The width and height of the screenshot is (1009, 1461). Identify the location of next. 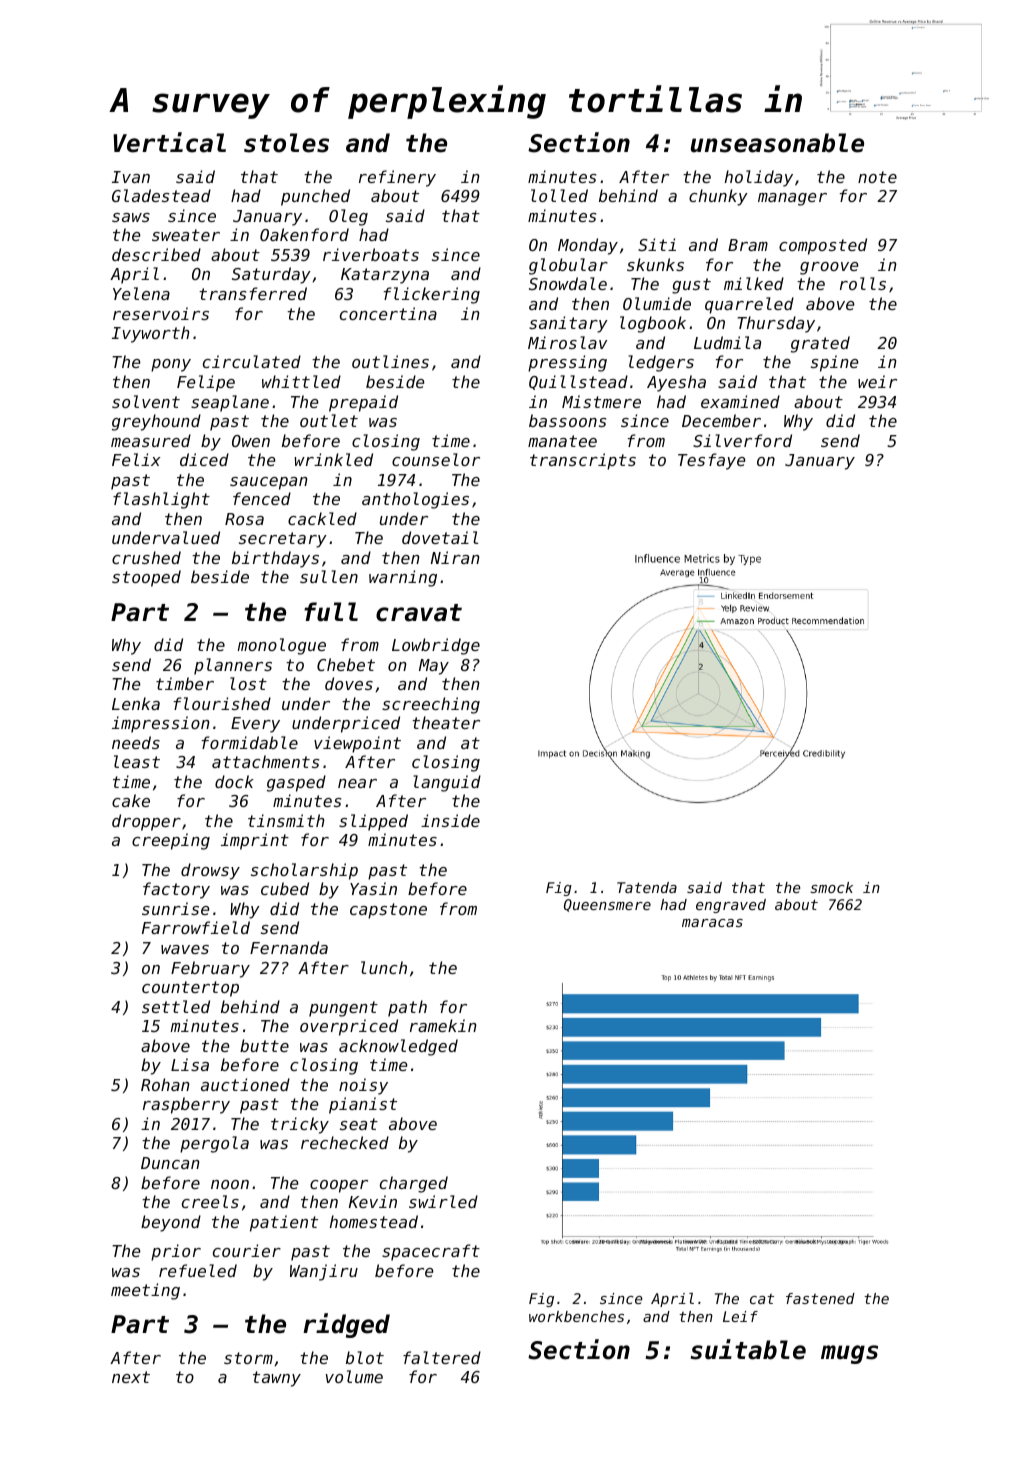
(131, 1377).
